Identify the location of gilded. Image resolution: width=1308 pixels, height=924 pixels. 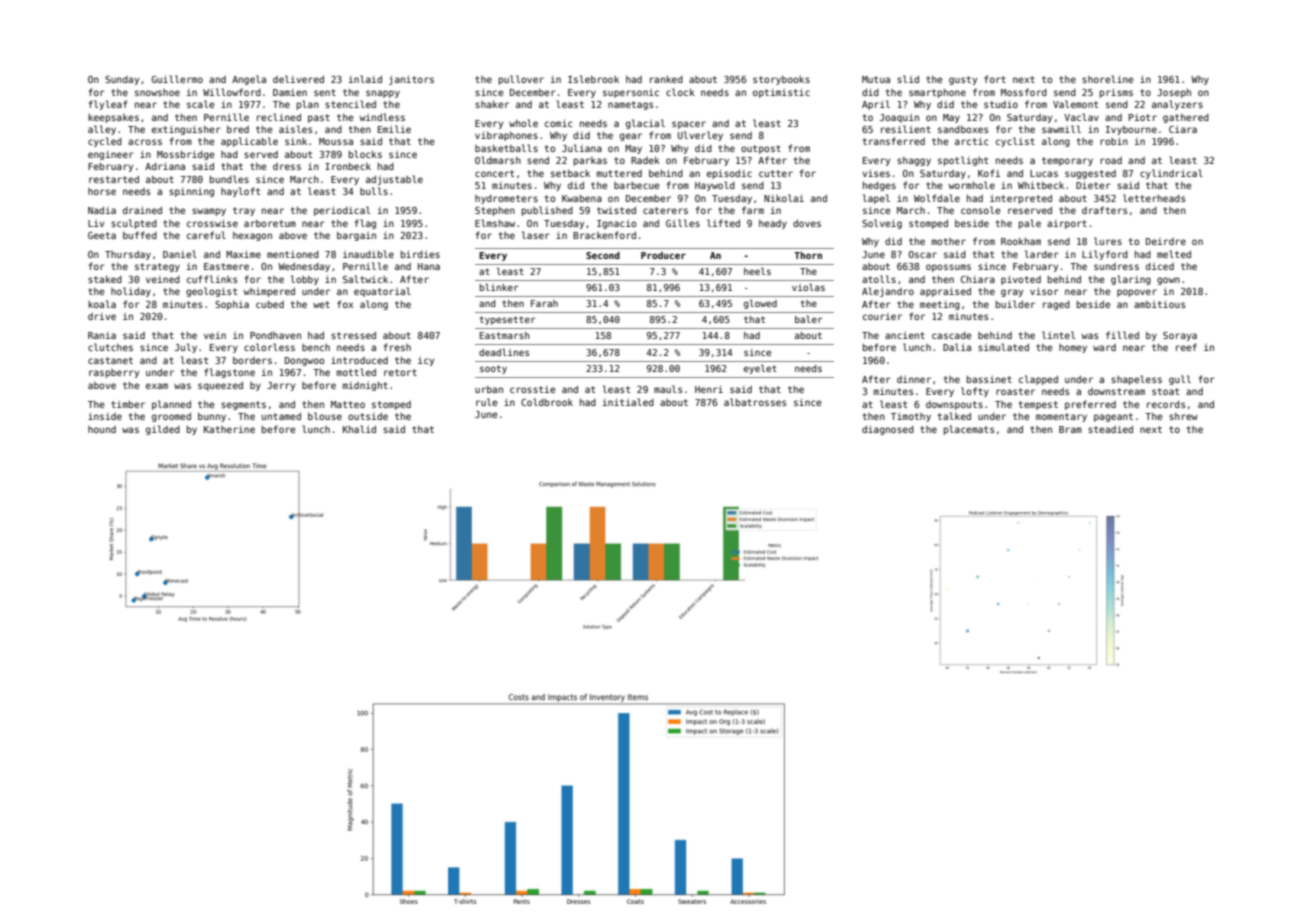
(163, 430).
